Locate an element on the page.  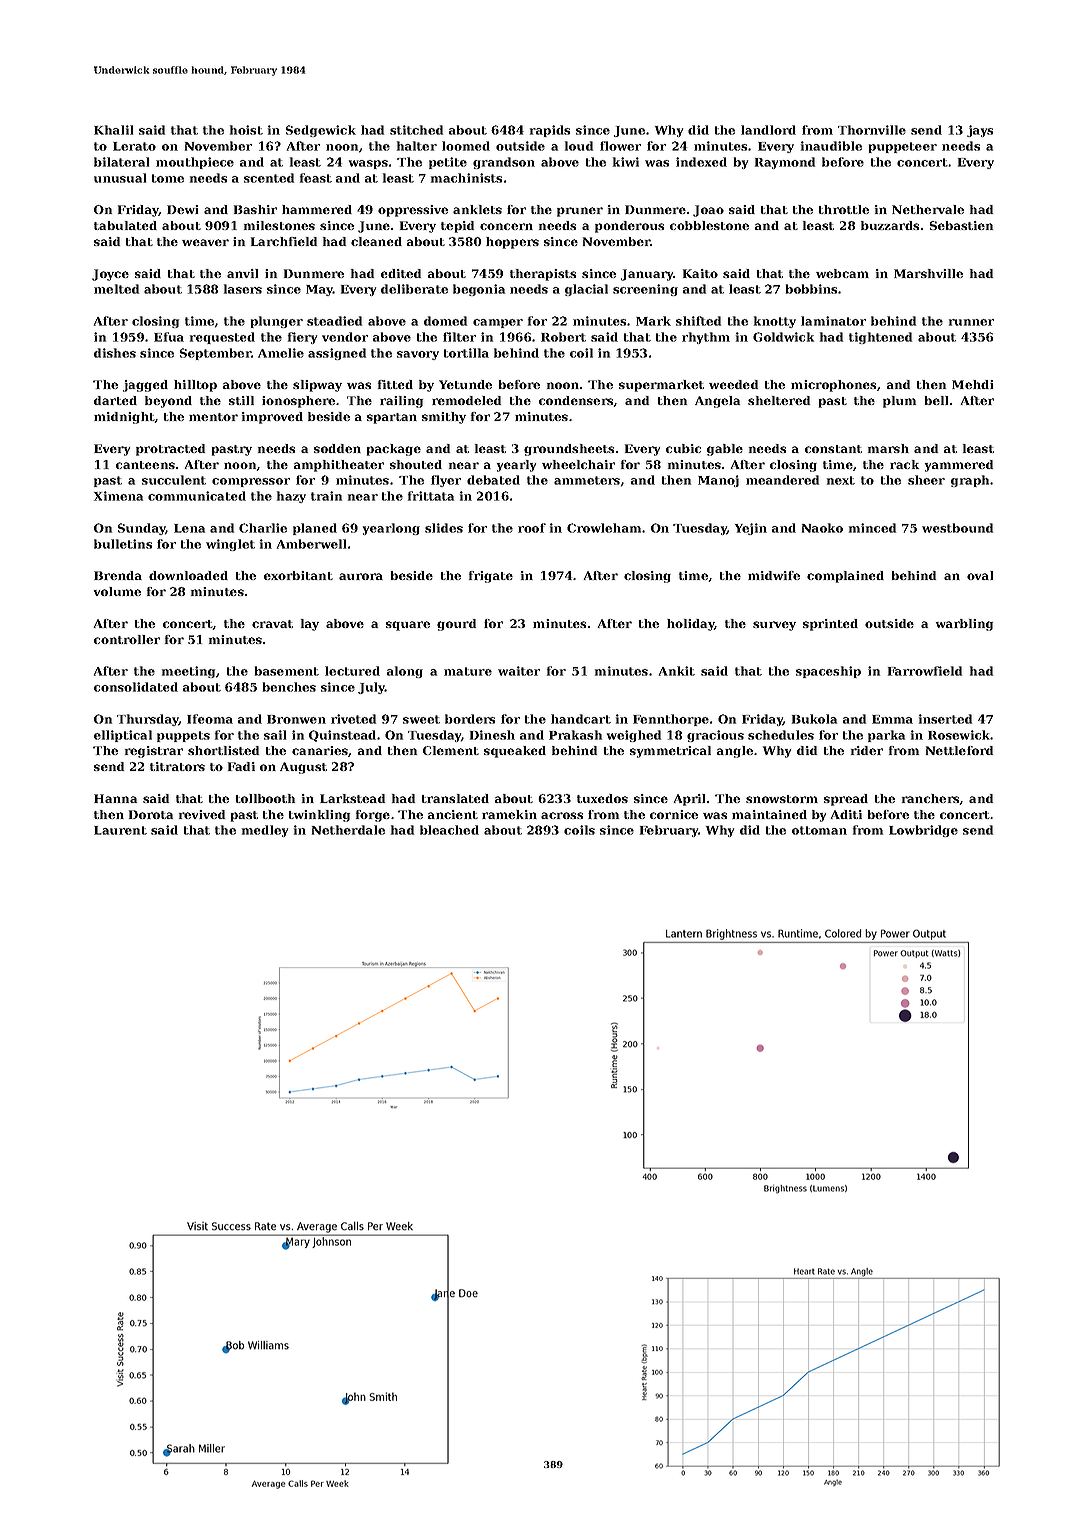
Netherdale is located at coordinates (348, 830).
